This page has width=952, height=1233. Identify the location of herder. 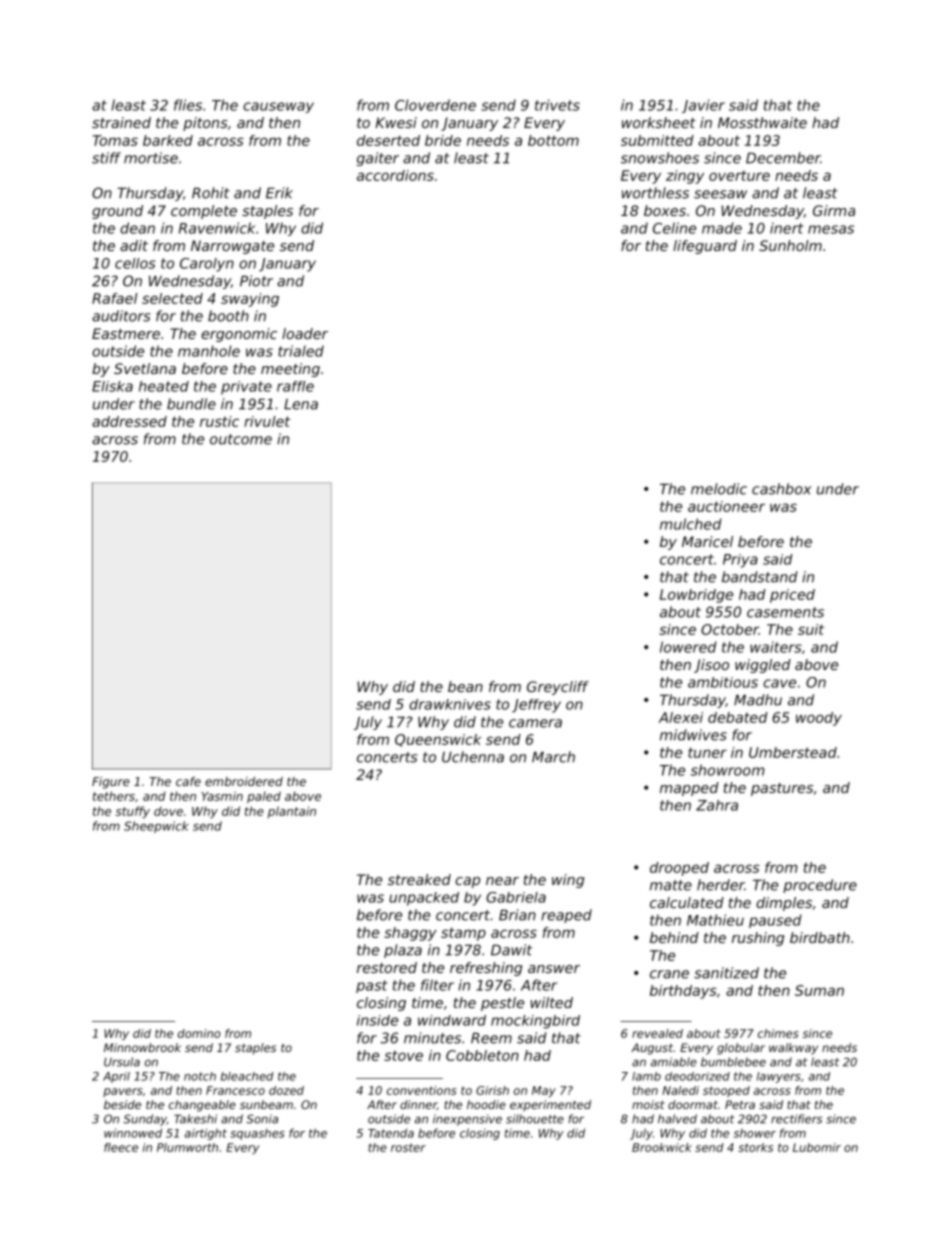
(721, 885).
